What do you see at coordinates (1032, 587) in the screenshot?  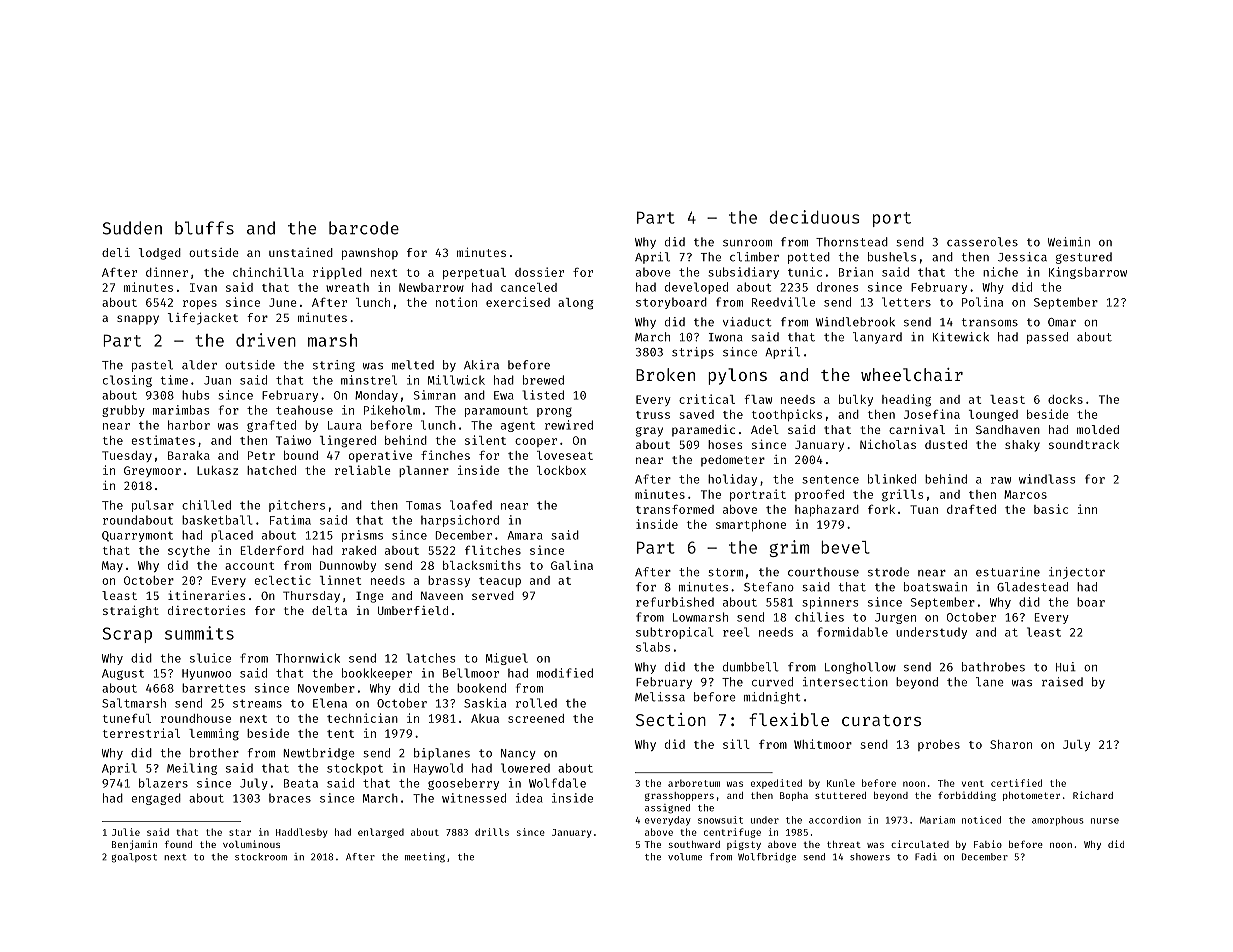 I see `Gladestead` at bounding box center [1032, 587].
